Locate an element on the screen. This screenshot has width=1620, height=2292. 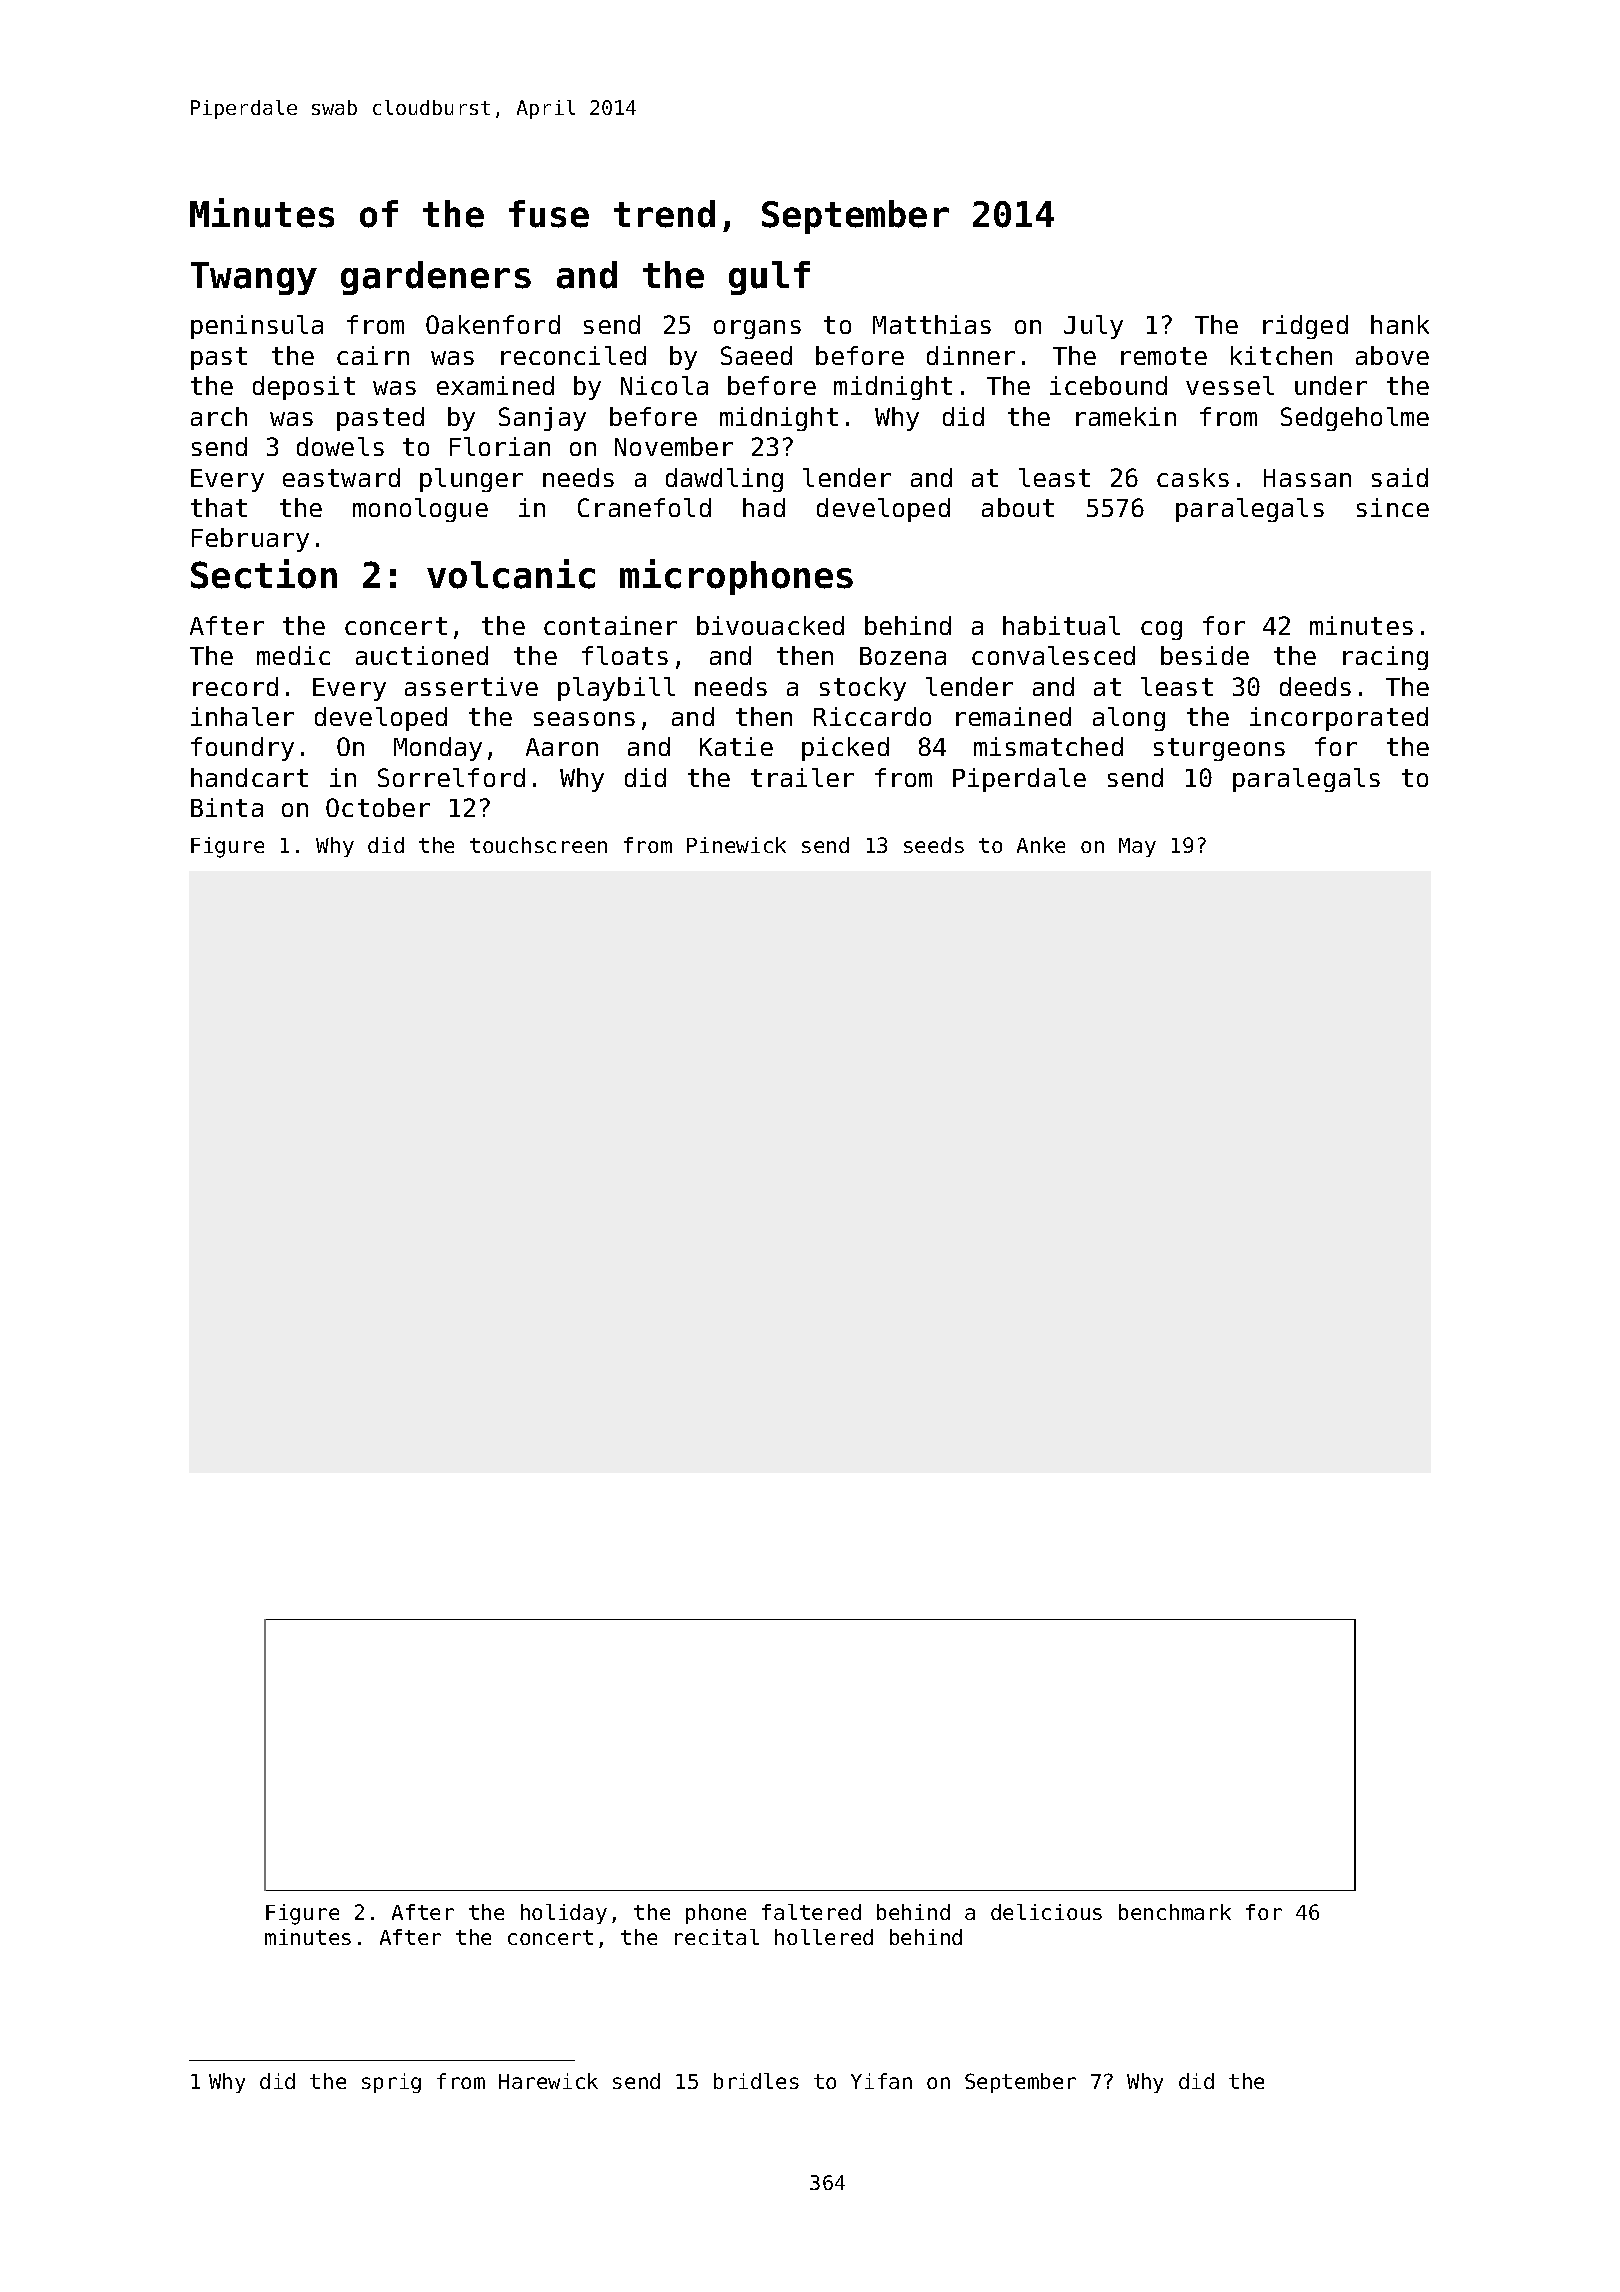
Matthias is located at coordinates (932, 324).
